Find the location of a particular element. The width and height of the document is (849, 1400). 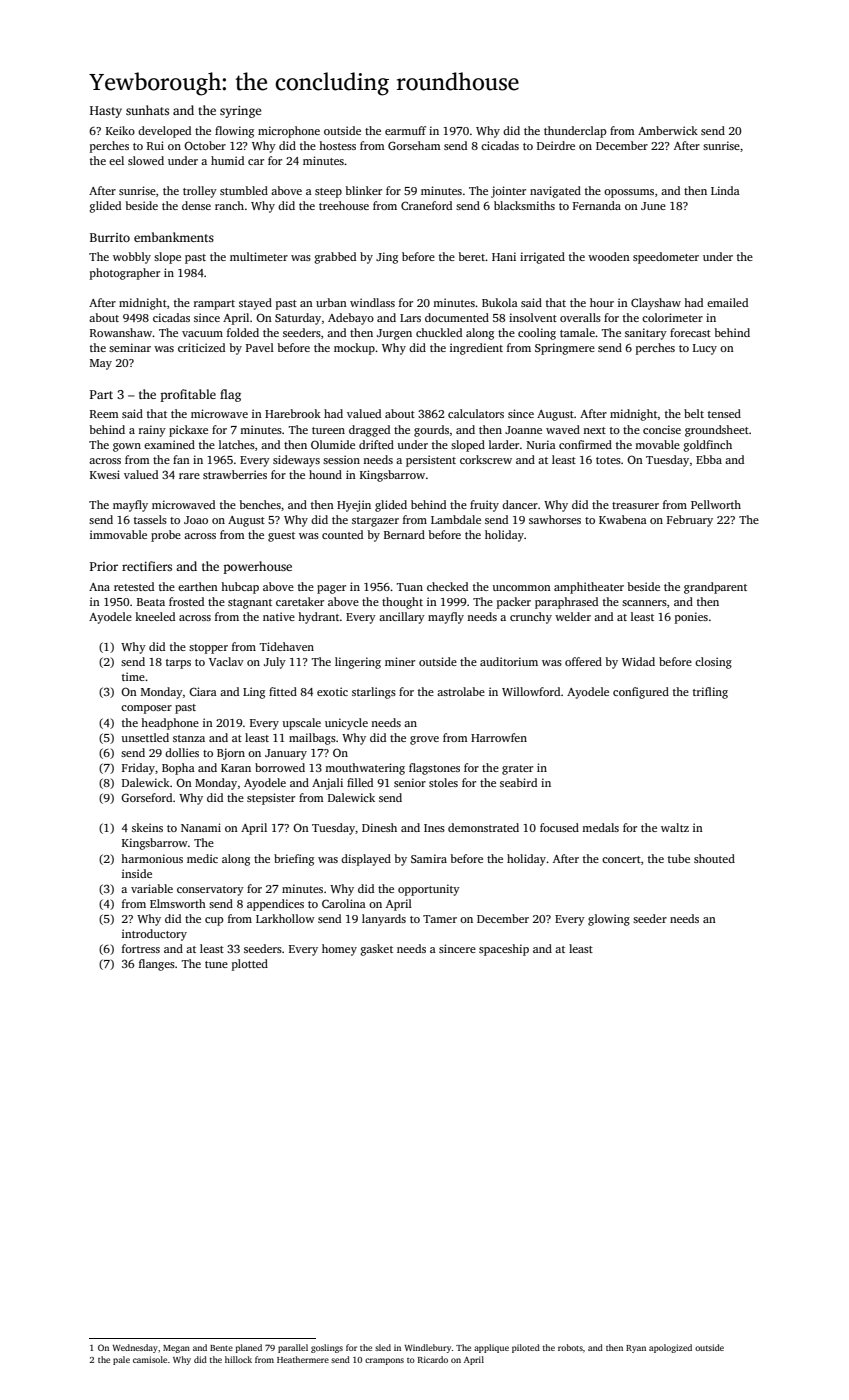

earmuff is located at coordinates (405, 130).
